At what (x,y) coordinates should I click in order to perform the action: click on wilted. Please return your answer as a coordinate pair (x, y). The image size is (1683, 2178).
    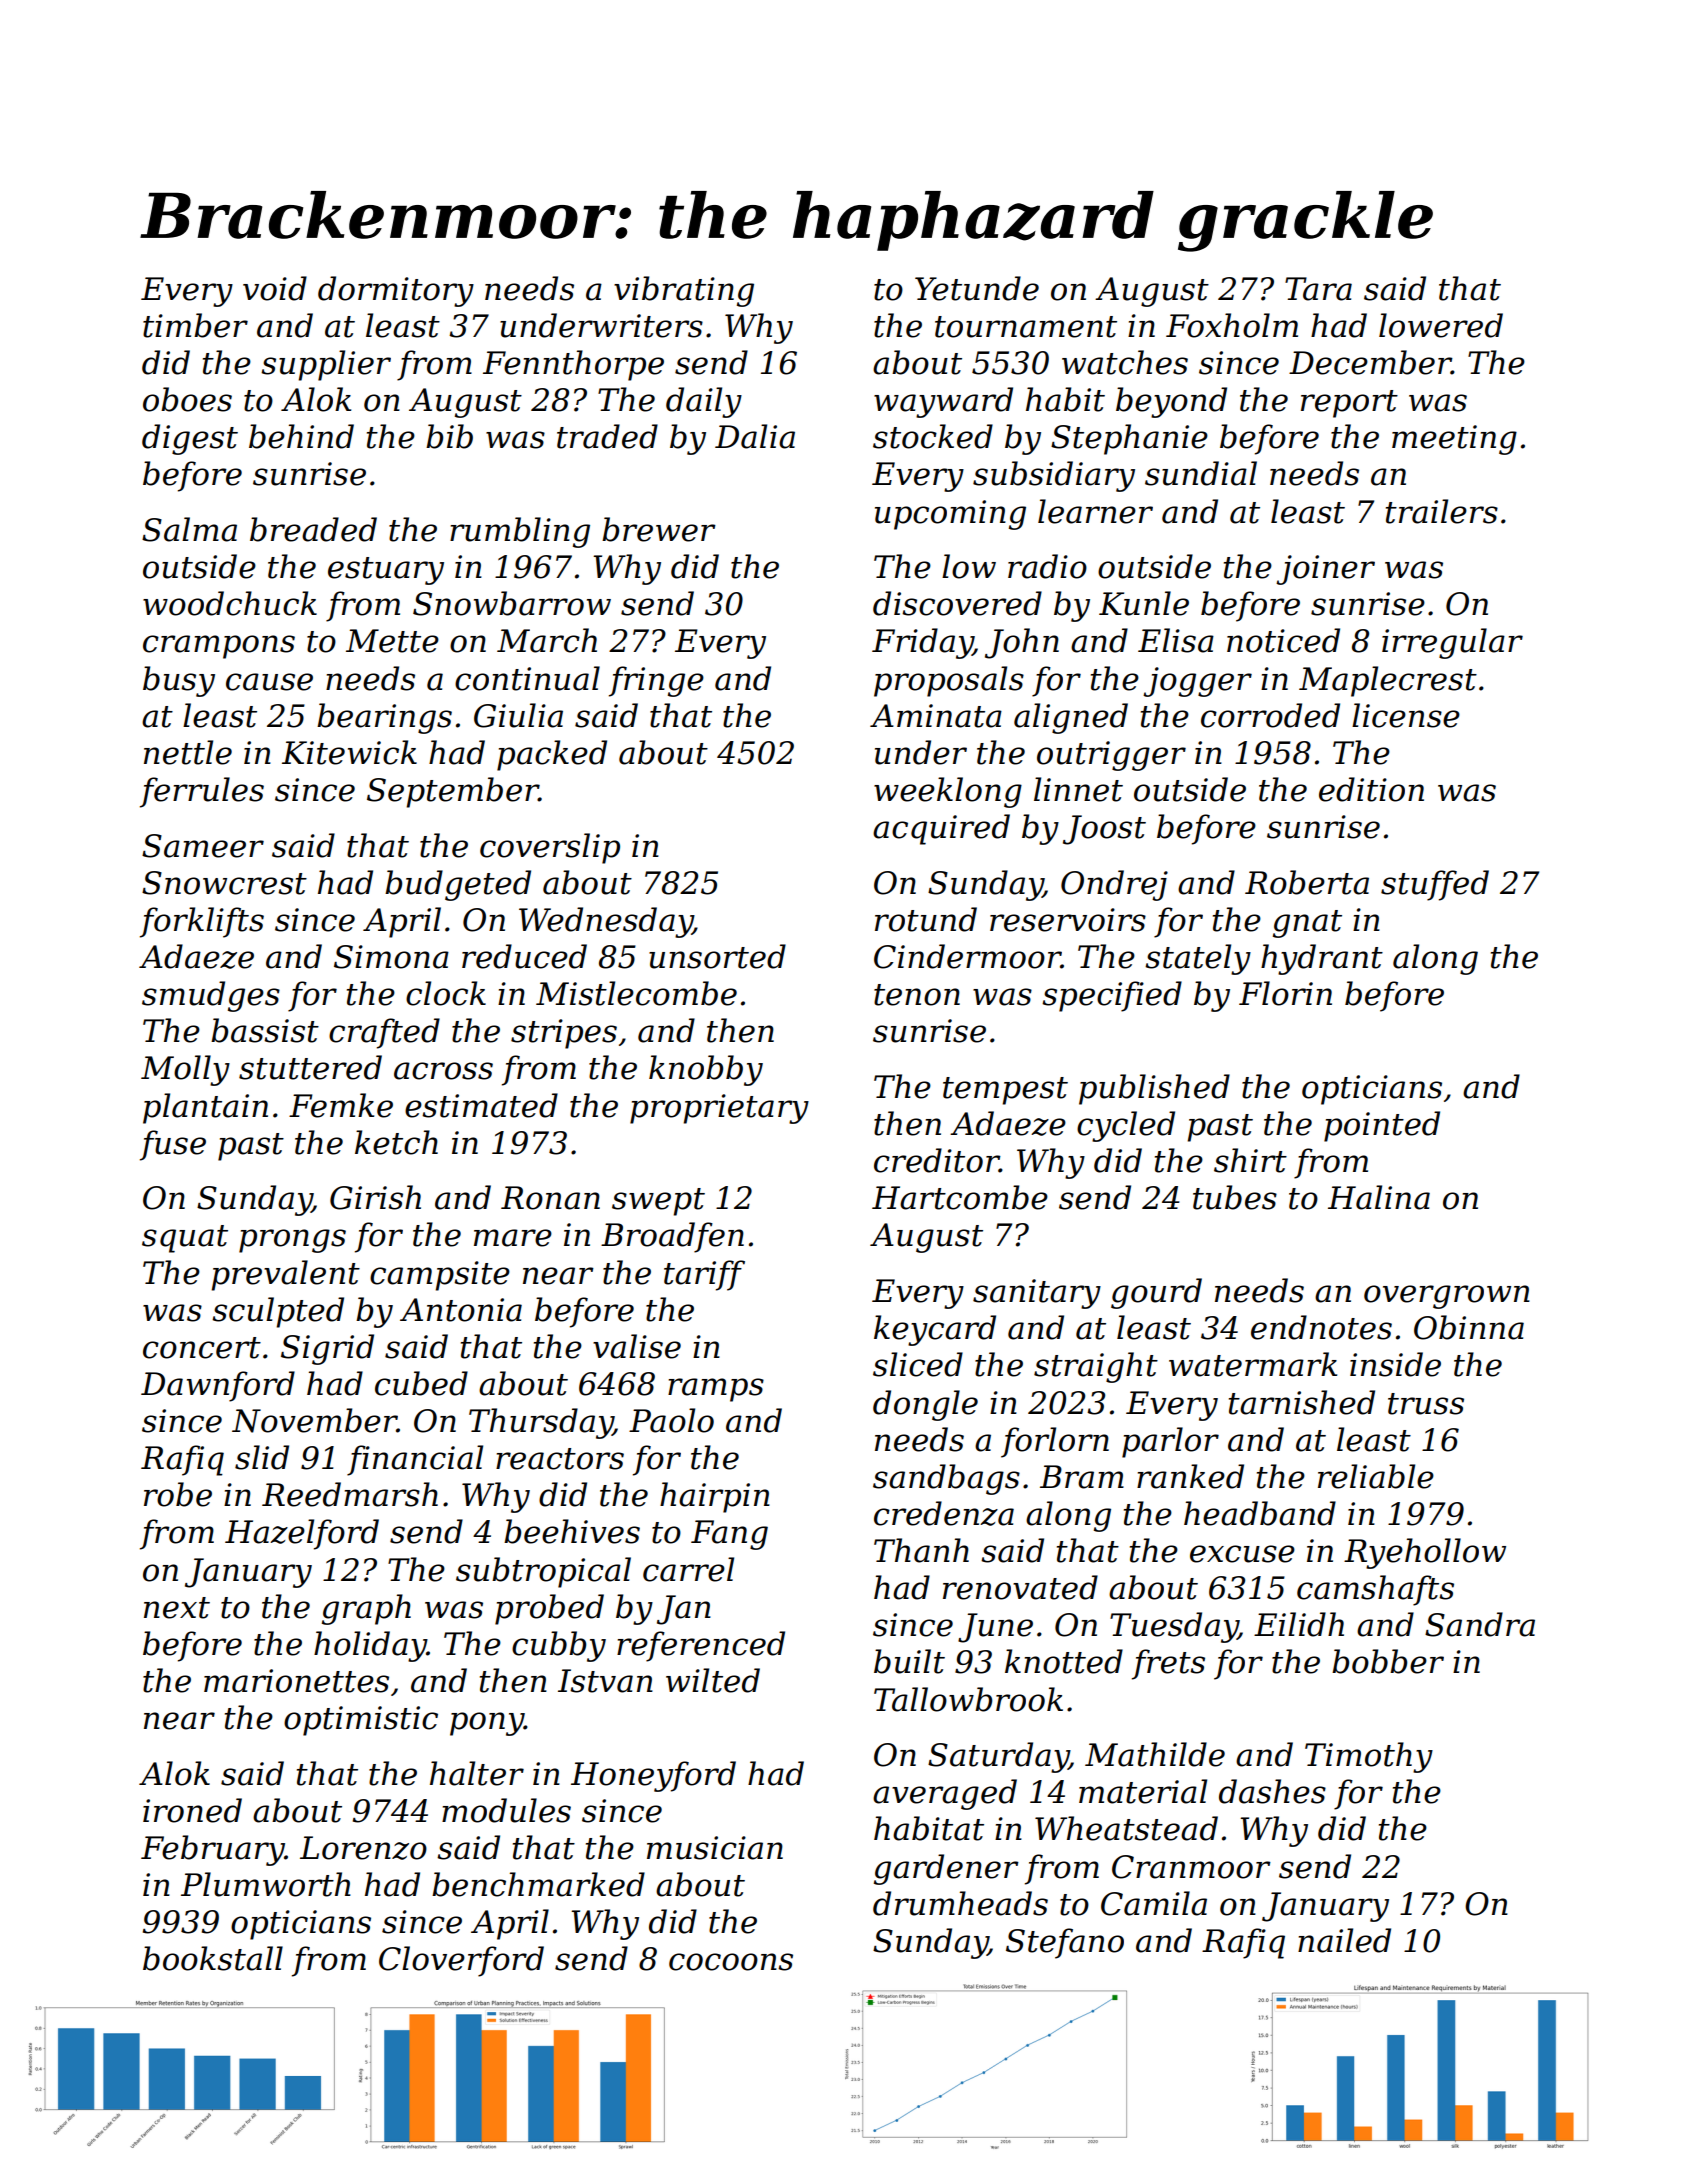
    Looking at the image, I should click on (713, 1680).
